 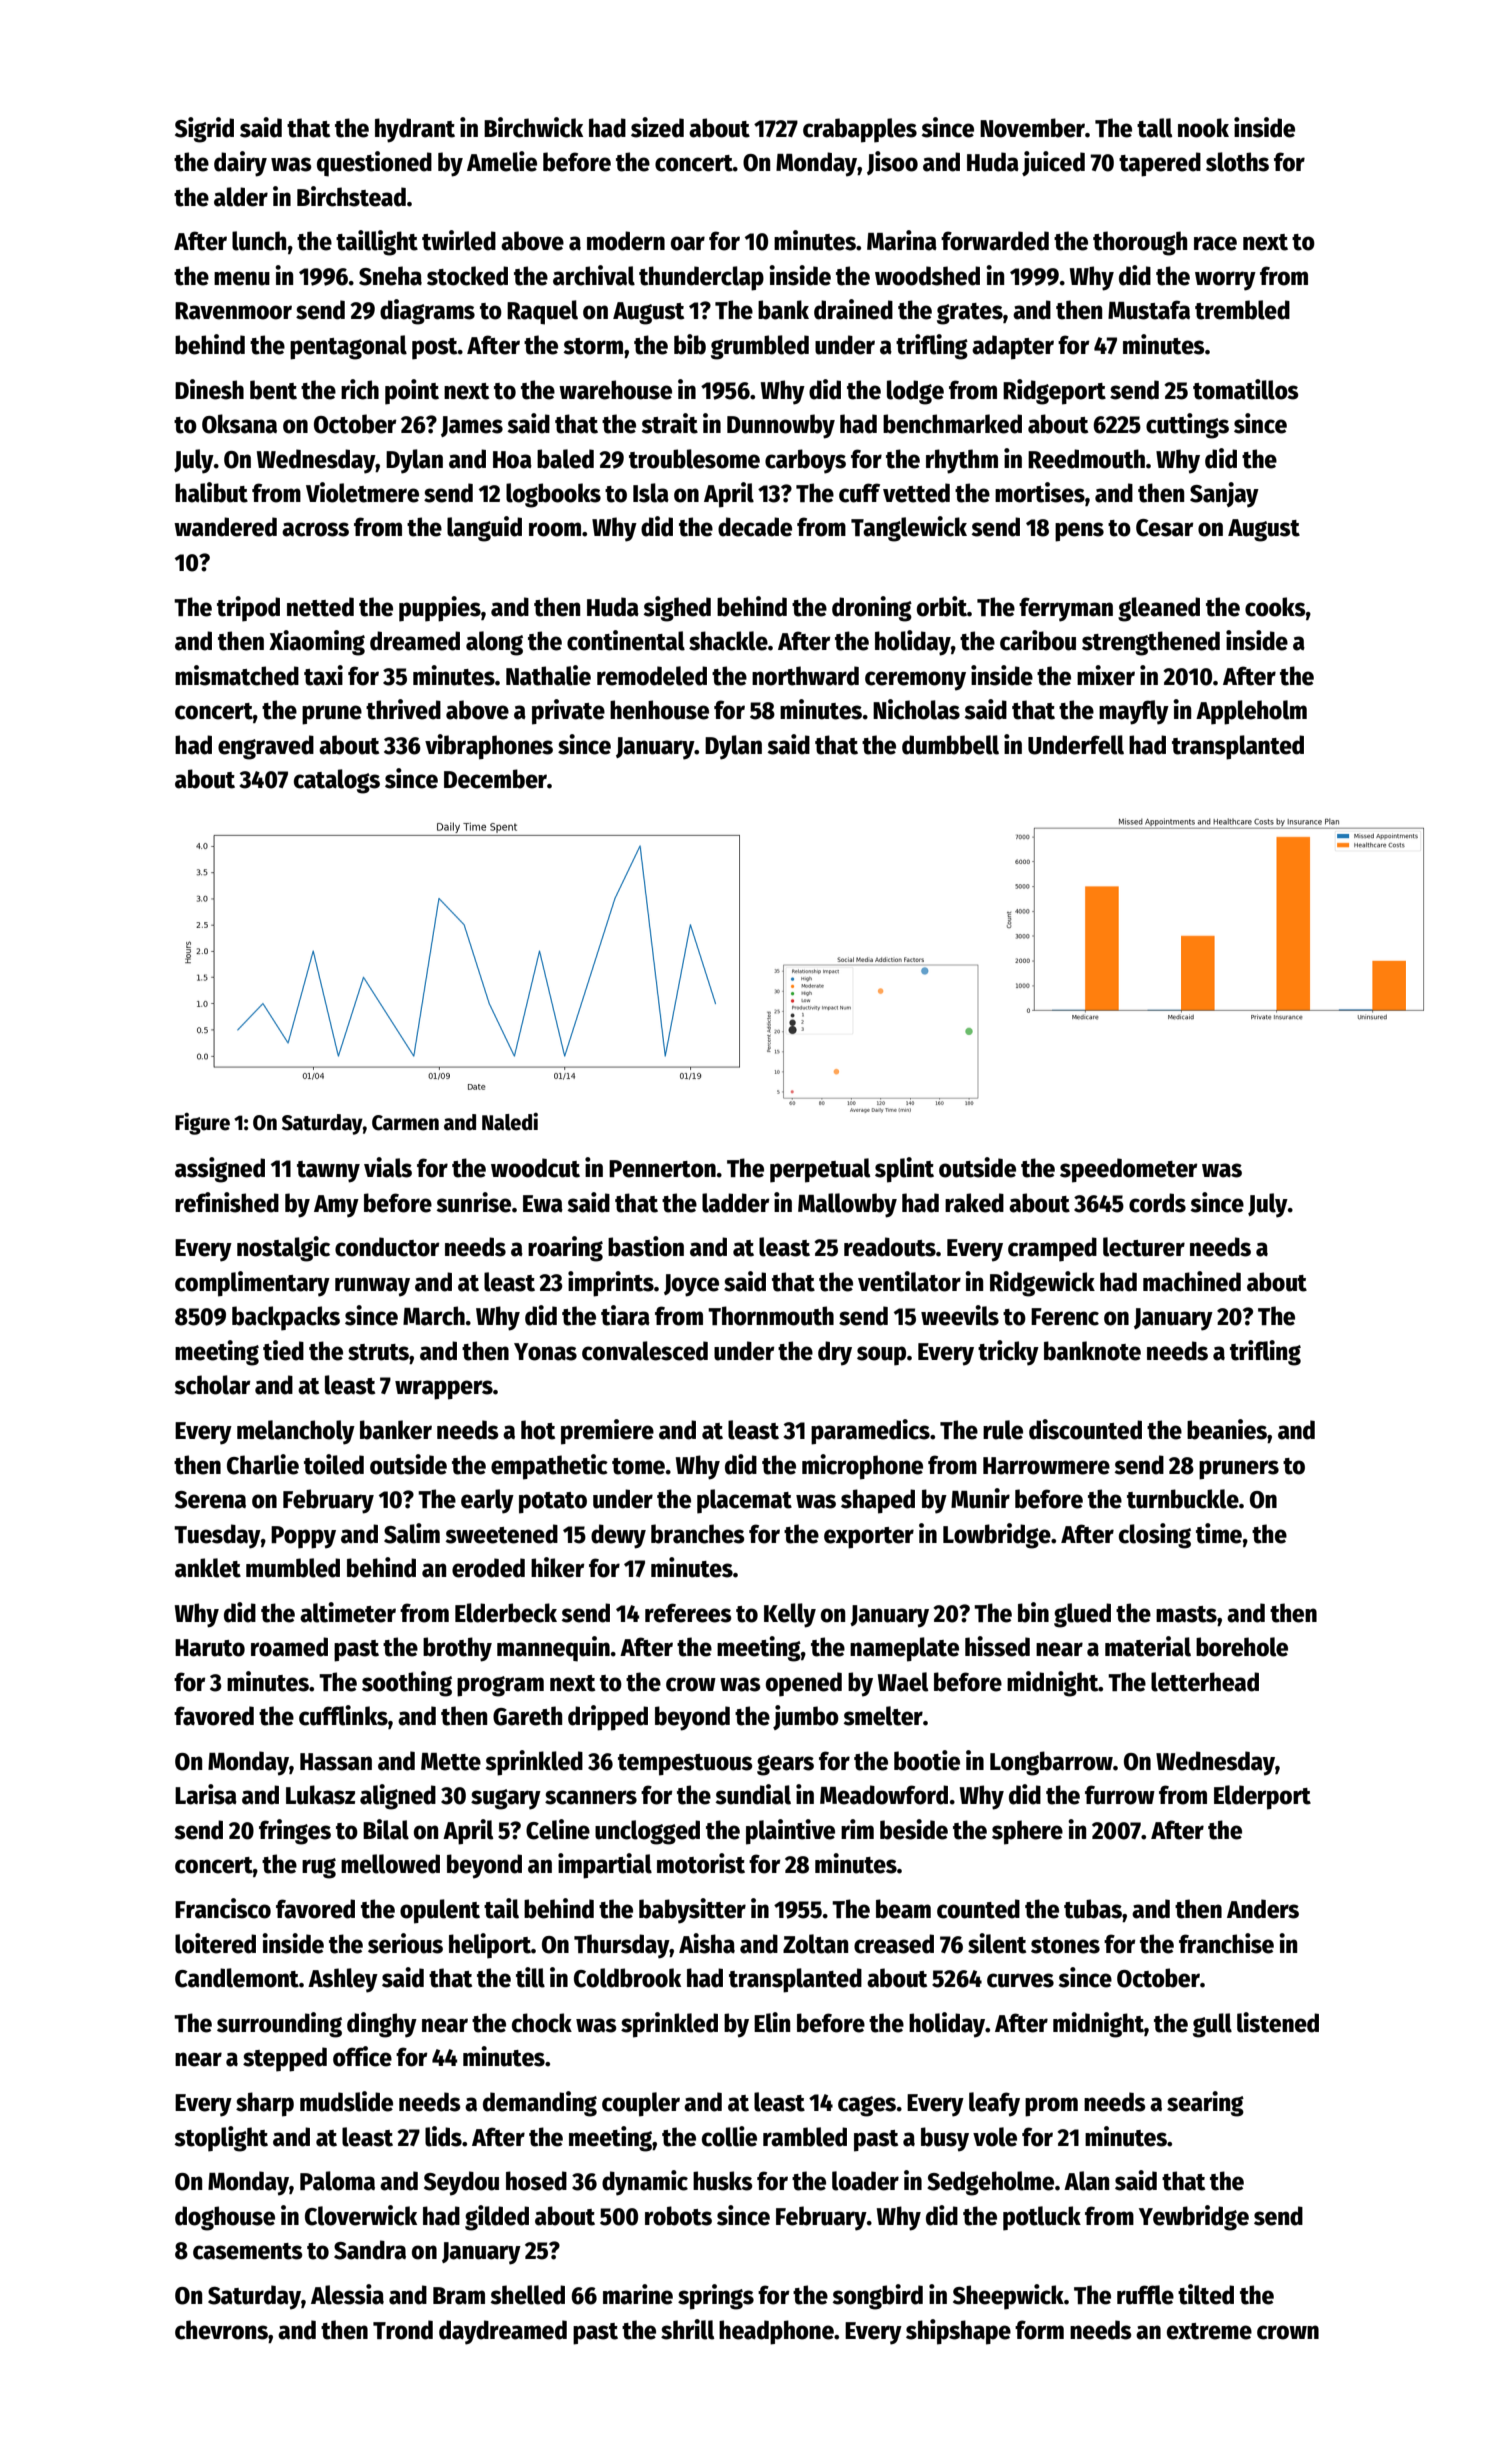 I want to click on brothy, so click(x=457, y=1649).
